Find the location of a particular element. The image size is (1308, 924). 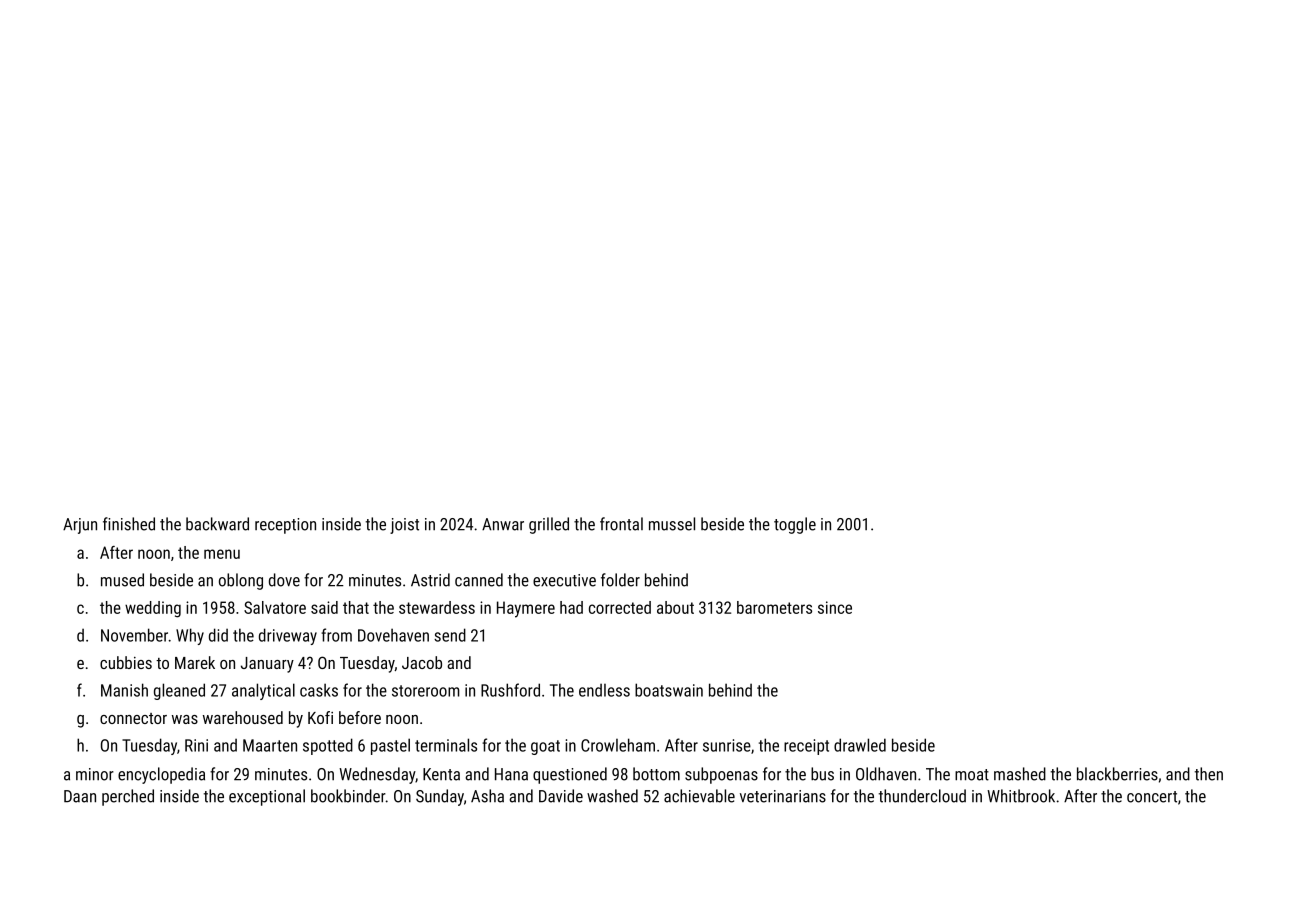

menu is located at coordinates (222, 554).
